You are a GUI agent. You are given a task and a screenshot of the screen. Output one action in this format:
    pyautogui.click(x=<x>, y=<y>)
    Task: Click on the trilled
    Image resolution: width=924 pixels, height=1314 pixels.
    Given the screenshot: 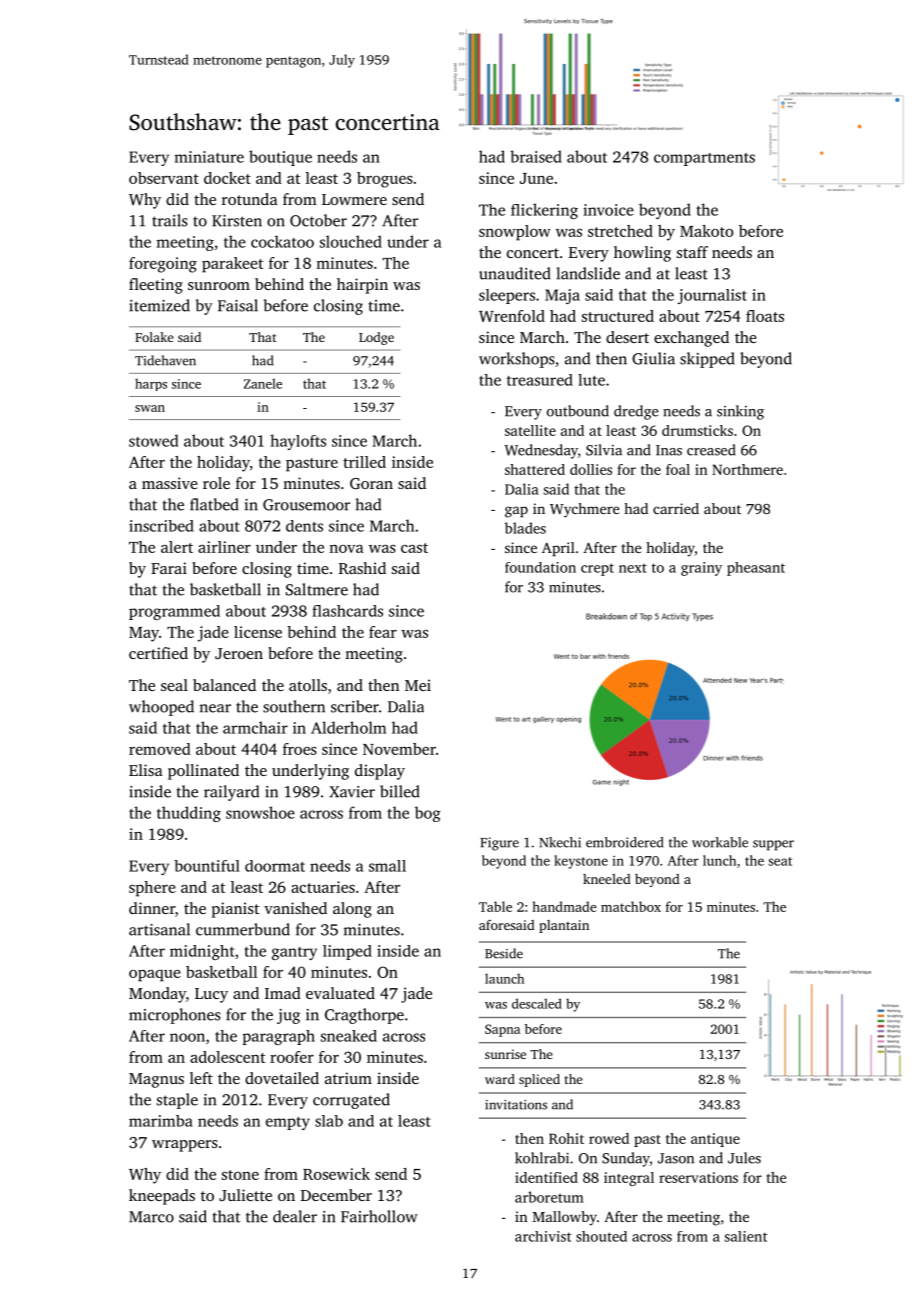 What is the action you would take?
    pyautogui.click(x=364, y=462)
